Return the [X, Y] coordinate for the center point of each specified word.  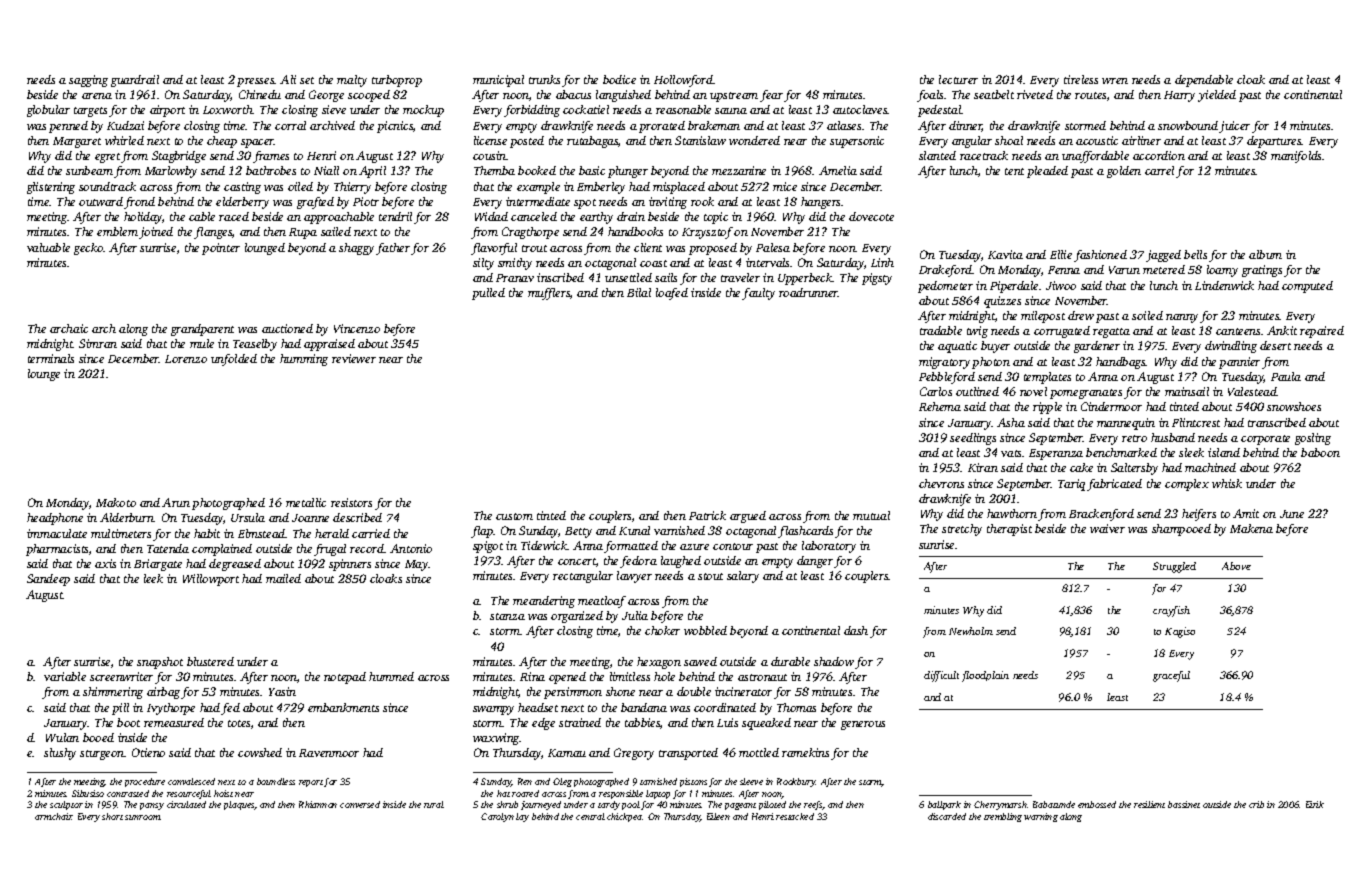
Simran [98, 343]
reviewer [354, 358]
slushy [60, 754]
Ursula [248, 517]
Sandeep [48, 580]
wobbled [705, 630]
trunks [544, 79]
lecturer [958, 79]
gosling [1313, 439]
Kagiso [1180, 632]
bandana [644, 707]
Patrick [707, 515]
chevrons [941, 483]
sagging [88, 81]
